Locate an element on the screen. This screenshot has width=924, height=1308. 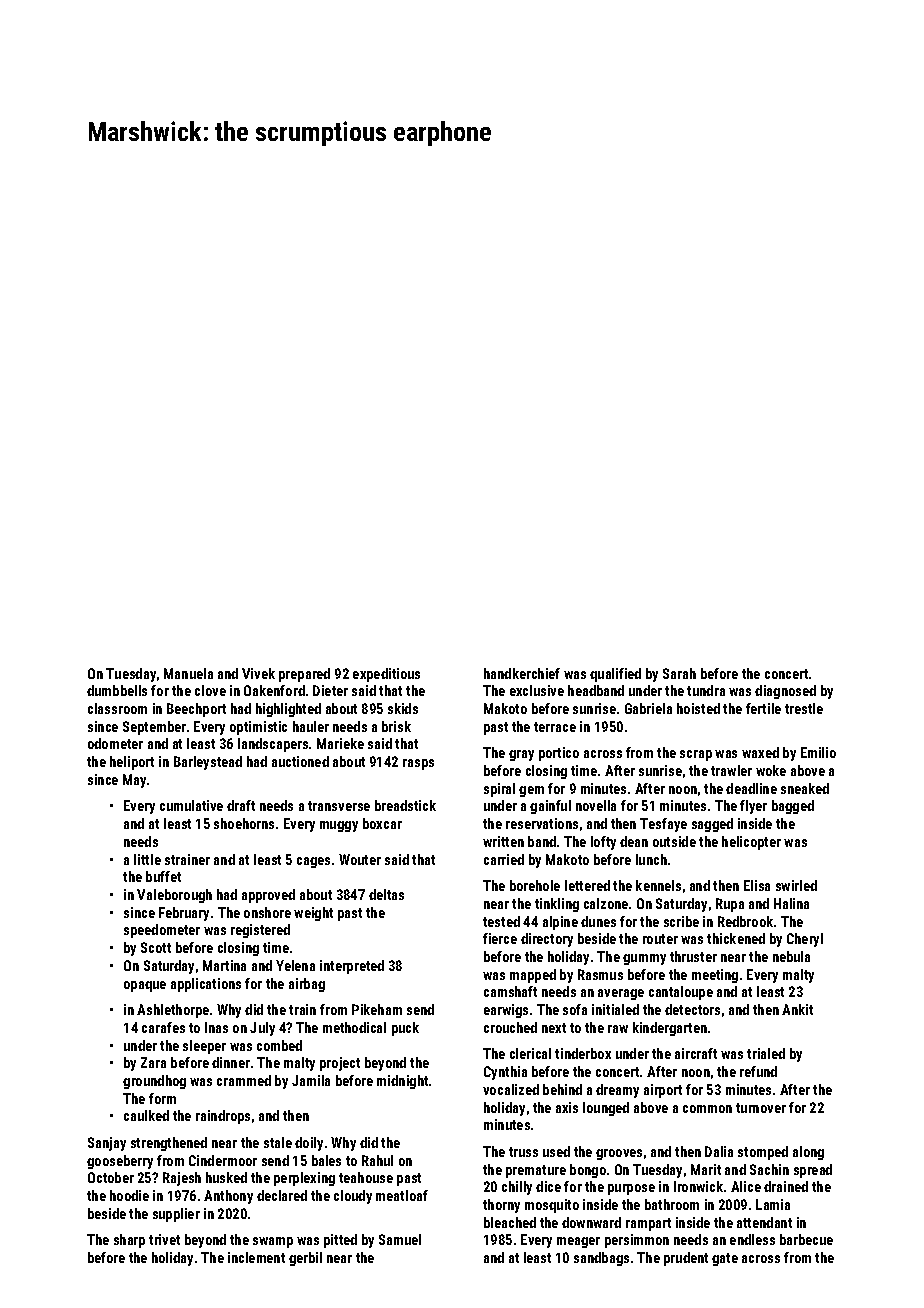
brisk is located at coordinates (396, 726).
